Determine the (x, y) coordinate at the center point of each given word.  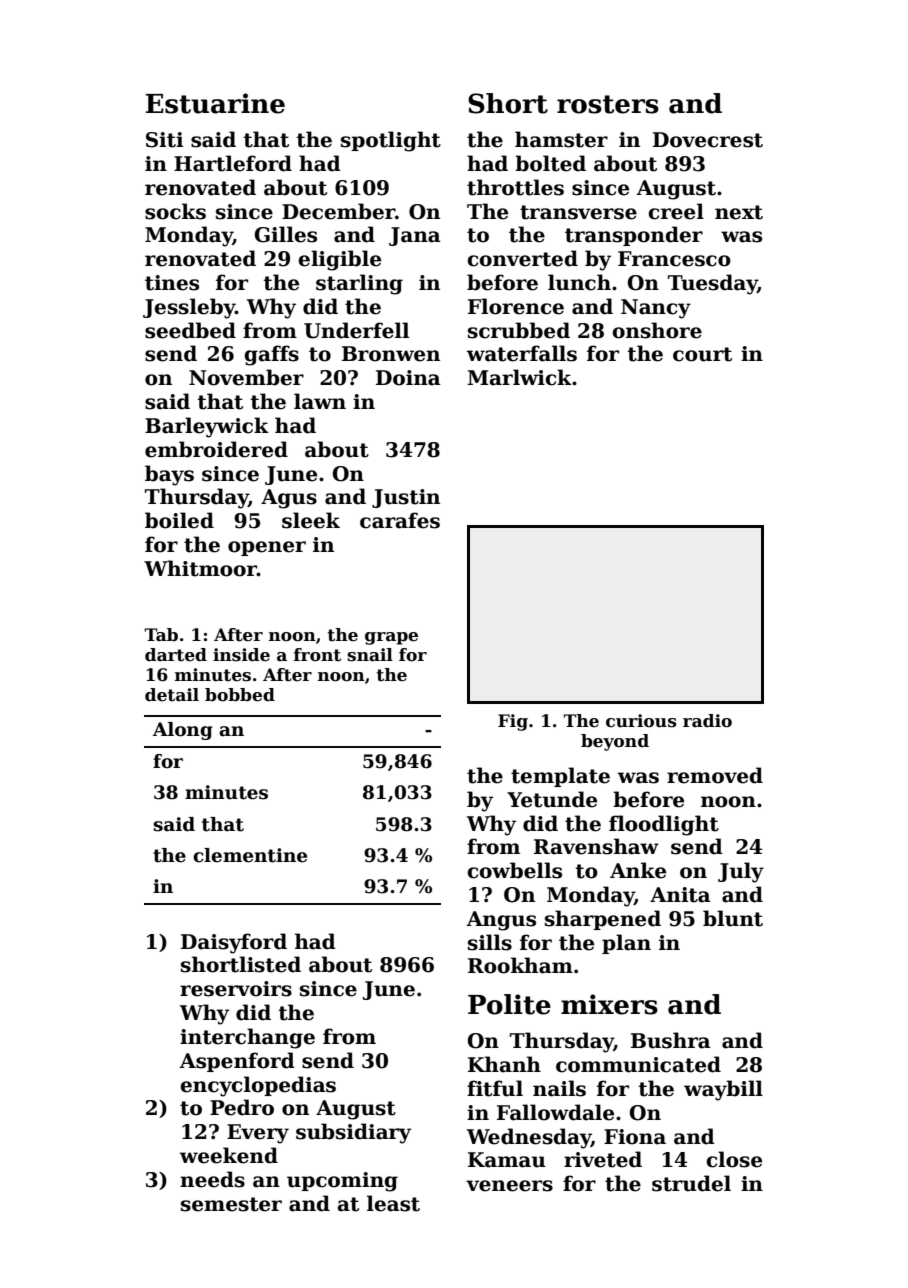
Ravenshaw (596, 846)
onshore (657, 330)
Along (183, 731)
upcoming (342, 1182)
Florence (516, 306)
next (739, 212)
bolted (550, 163)
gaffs (272, 355)
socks (175, 211)
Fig (513, 722)
